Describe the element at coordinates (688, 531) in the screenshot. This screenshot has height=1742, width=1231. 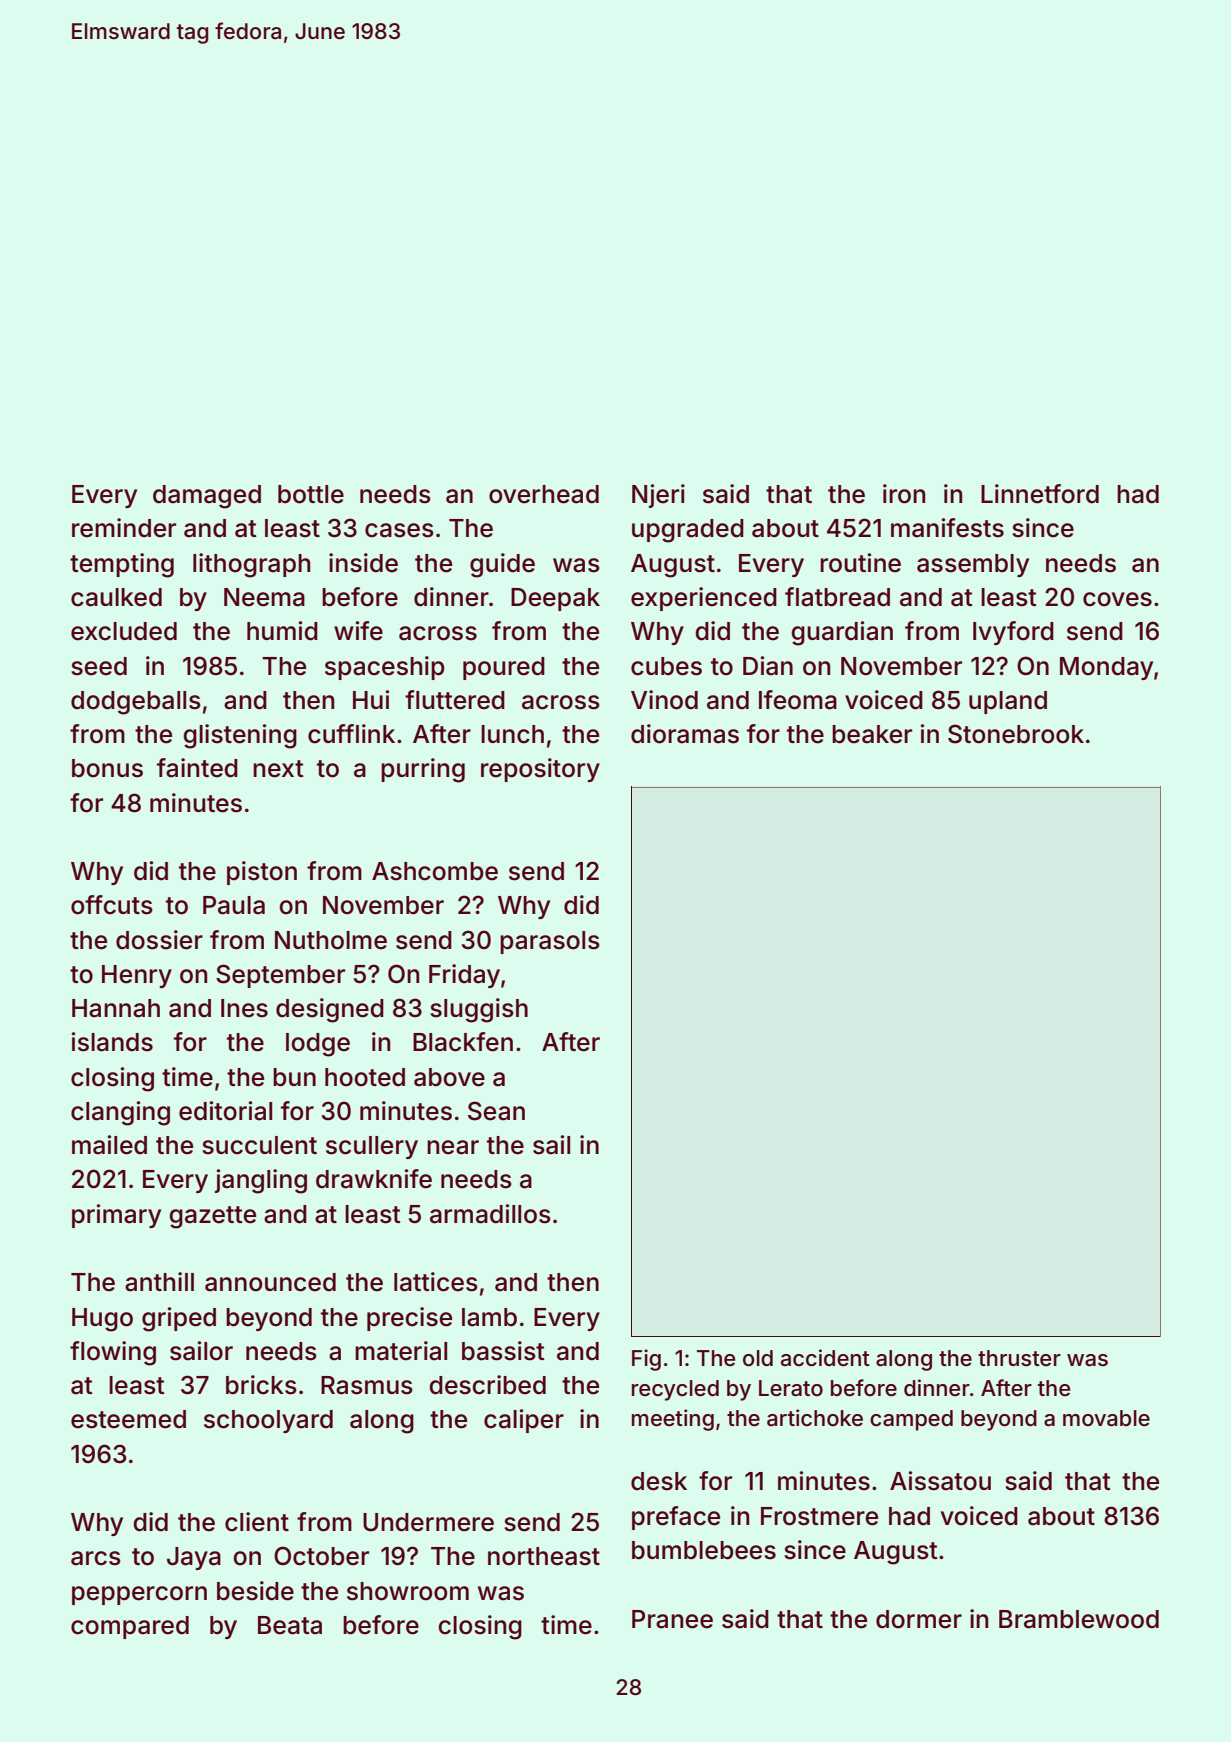
I see `upgraded` at that location.
